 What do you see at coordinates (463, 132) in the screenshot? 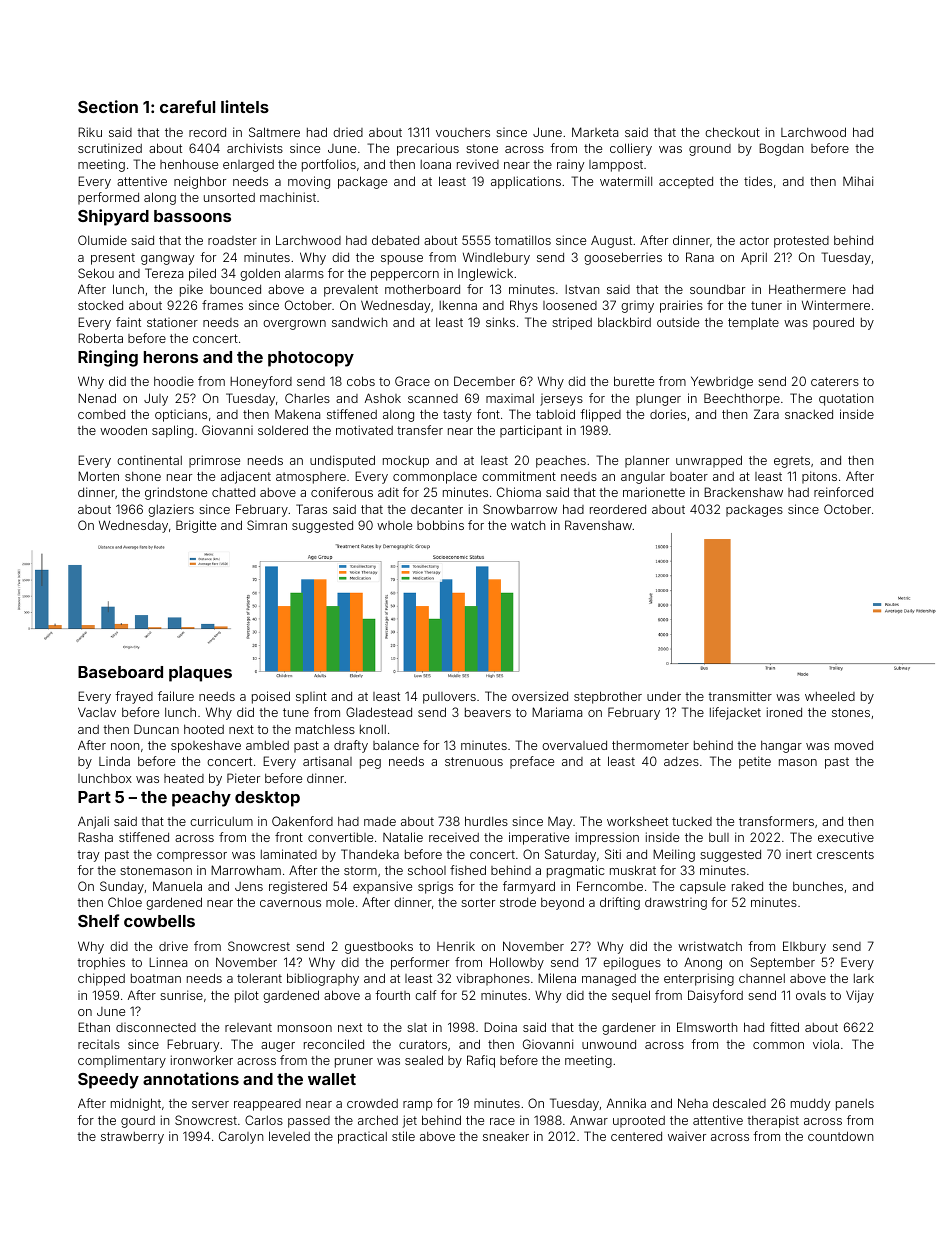
I see `vouchers` at bounding box center [463, 132].
